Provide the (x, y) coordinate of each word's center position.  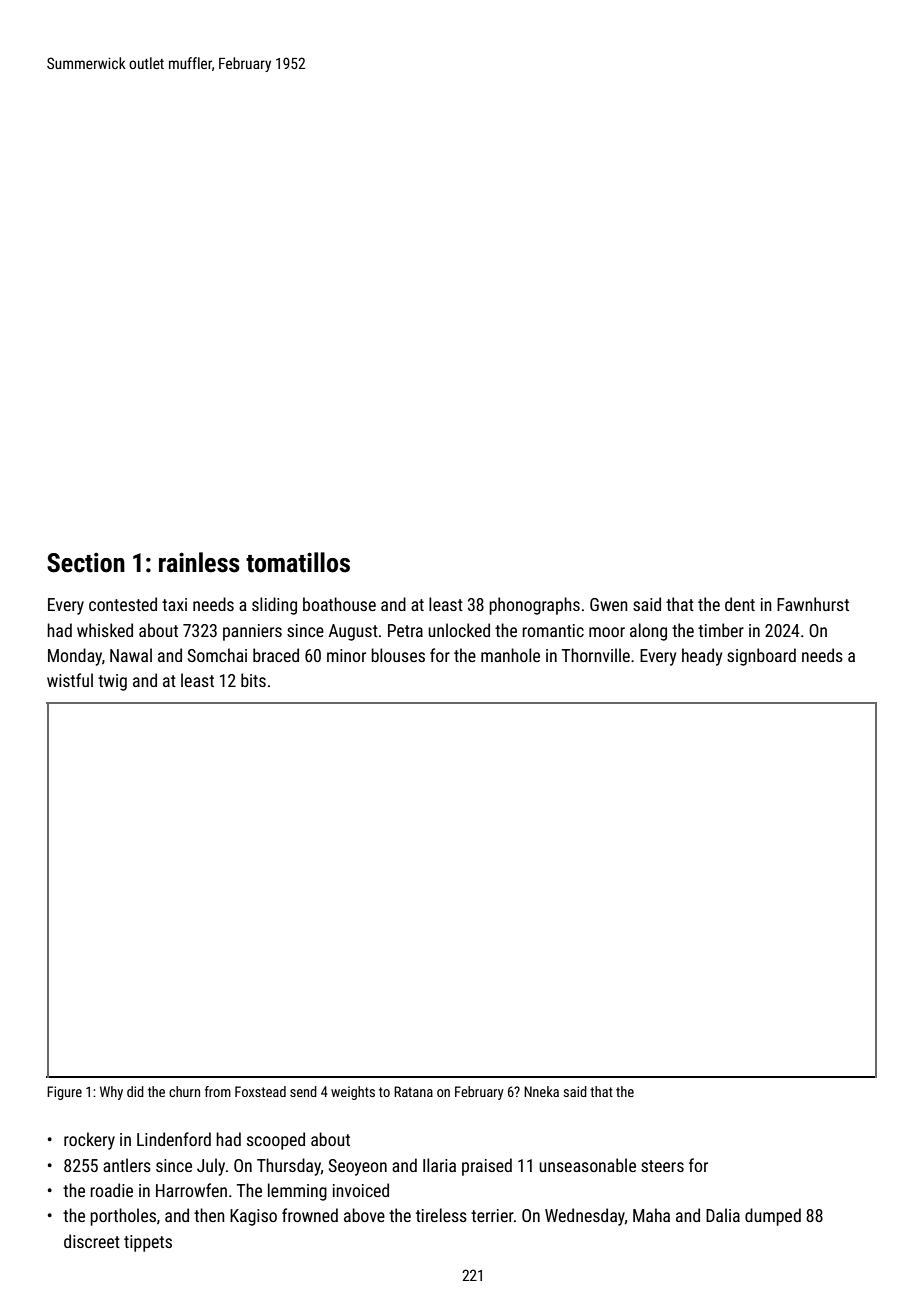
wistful (70, 680)
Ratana (413, 1091)
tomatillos (298, 562)
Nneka (541, 1091)
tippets (148, 1243)
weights (353, 1093)
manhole (510, 655)
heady (702, 657)
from (218, 1091)
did (135, 1091)
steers (662, 1166)
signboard (761, 657)
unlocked (459, 630)
